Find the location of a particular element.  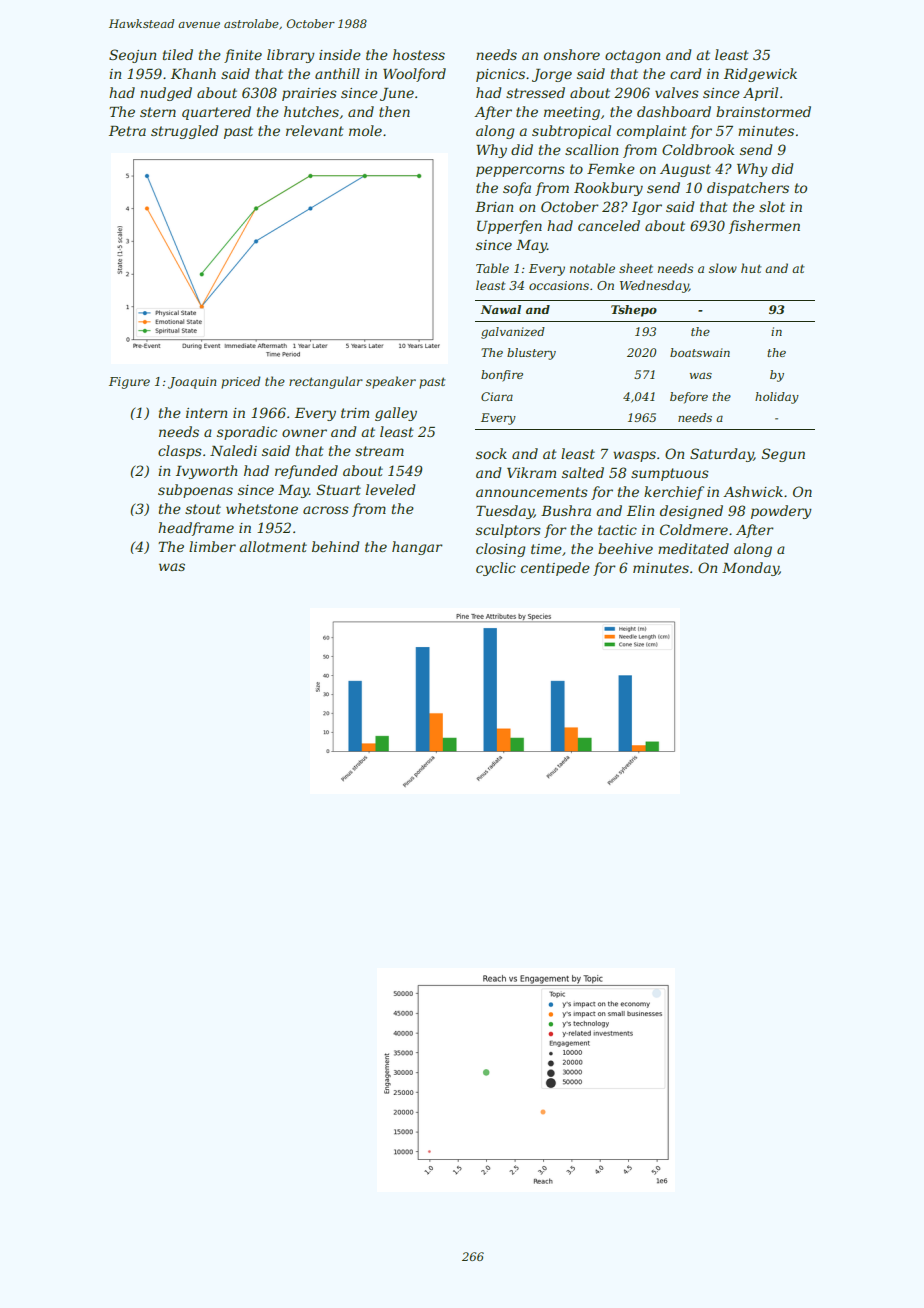

Coldbrook is located at coordinates (698, 149).
